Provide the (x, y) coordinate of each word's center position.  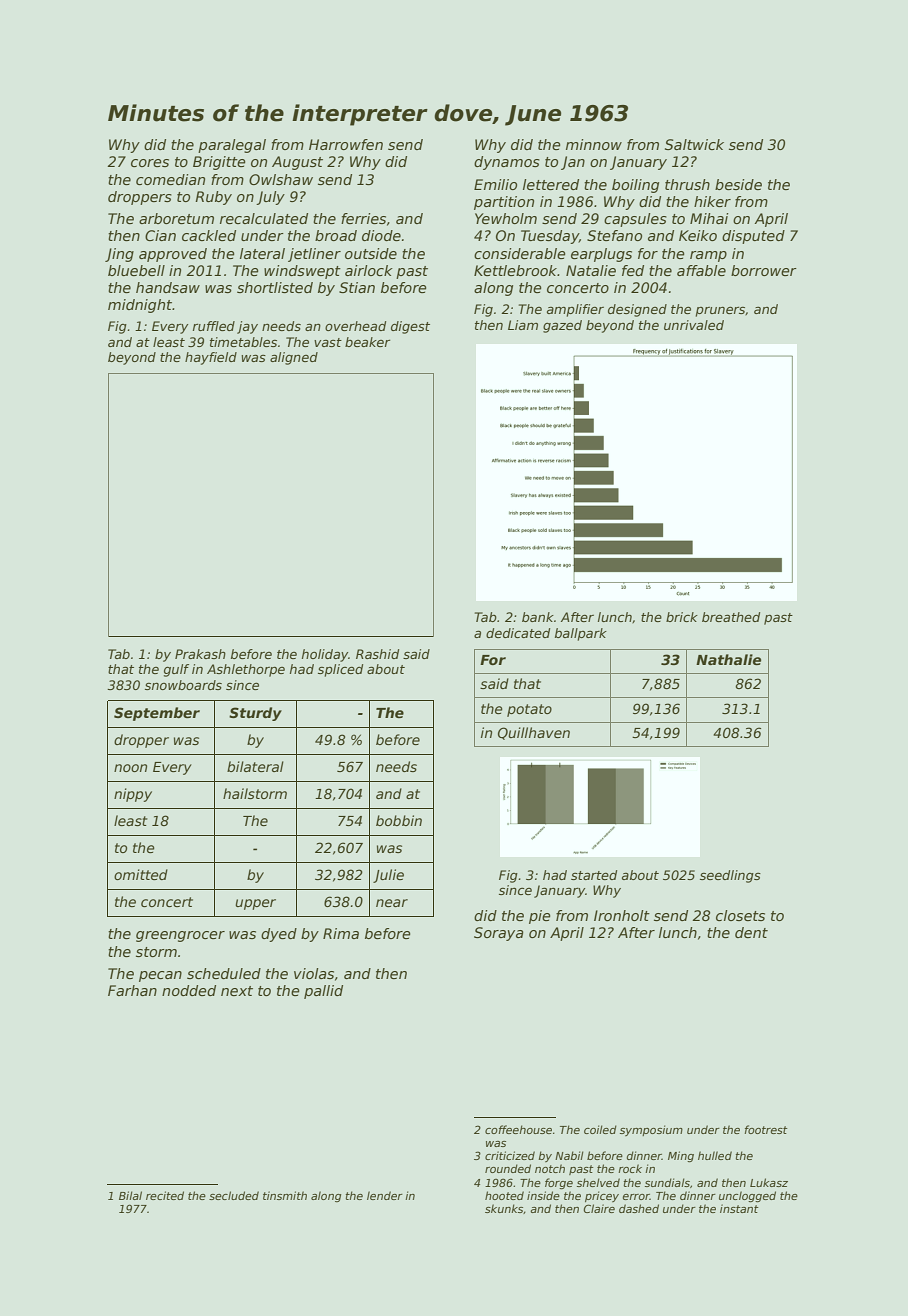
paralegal (232, 146)
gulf (176, 670)
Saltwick (694, 144)
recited (165, 1195)
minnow (594, 144)
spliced (340, 670)
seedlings (730, 876)
